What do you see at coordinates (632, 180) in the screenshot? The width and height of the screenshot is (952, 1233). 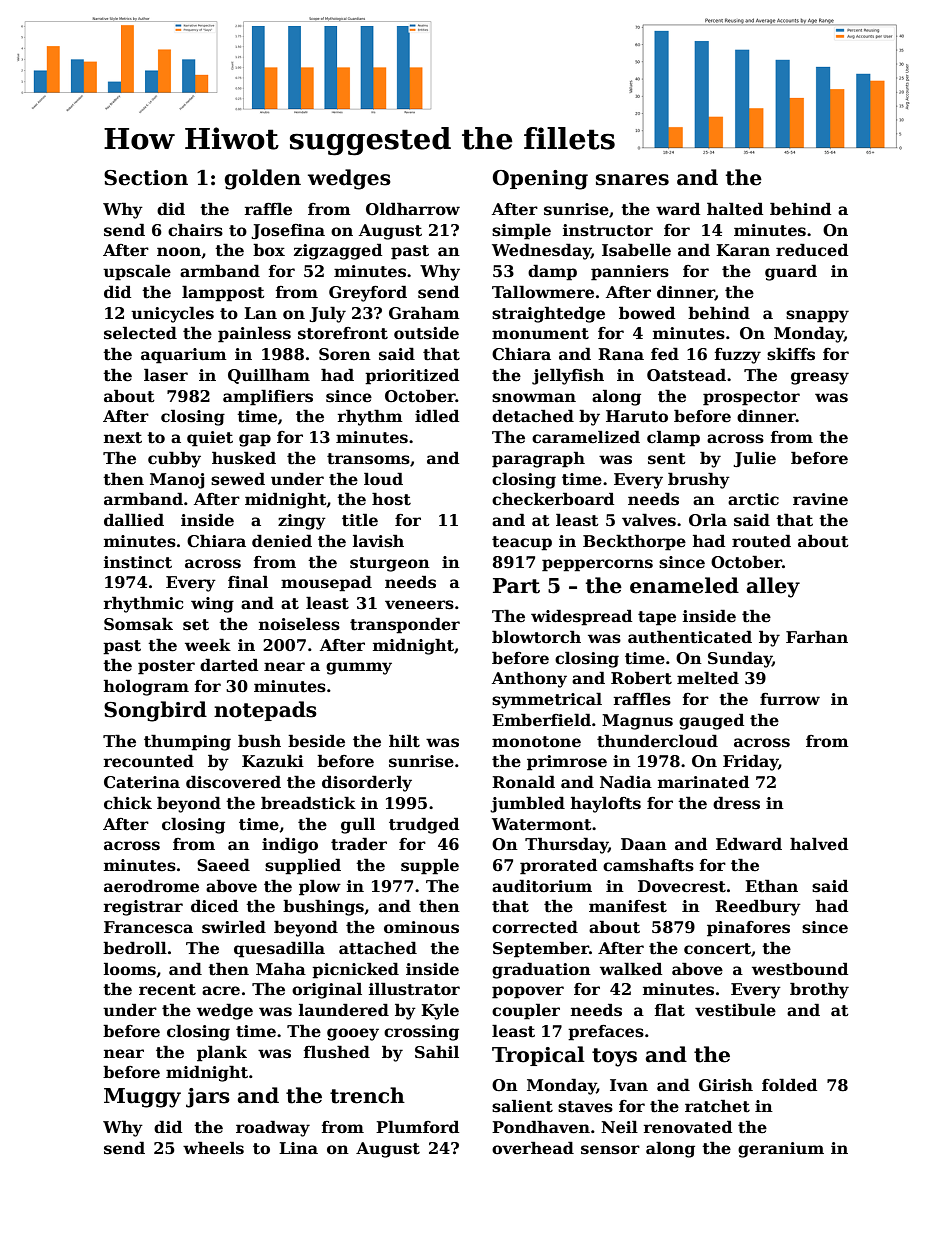 I see `snares` at bounding box center [632, 180].
